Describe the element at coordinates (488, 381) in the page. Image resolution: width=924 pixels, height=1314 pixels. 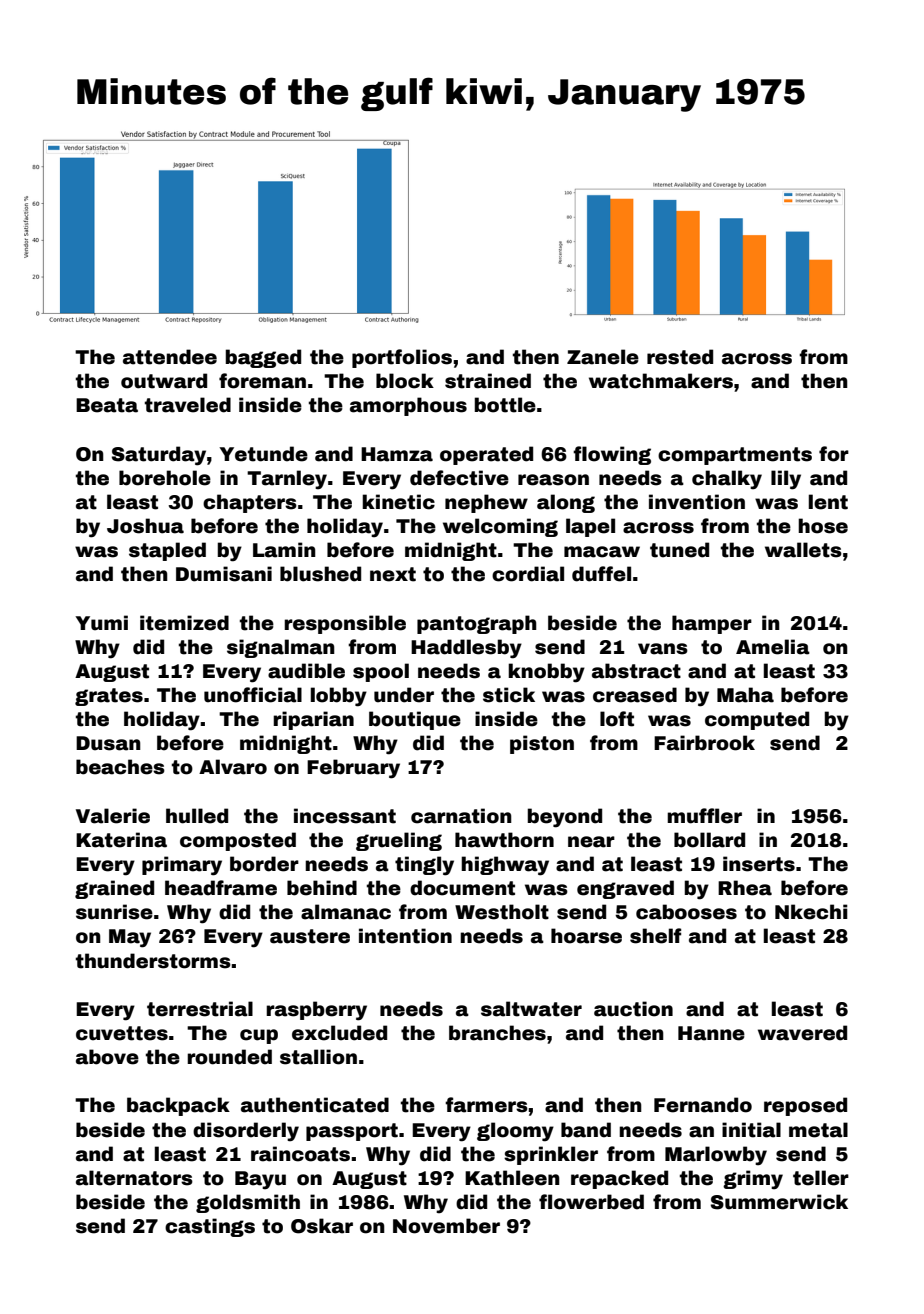
I see `strained` at that location.
